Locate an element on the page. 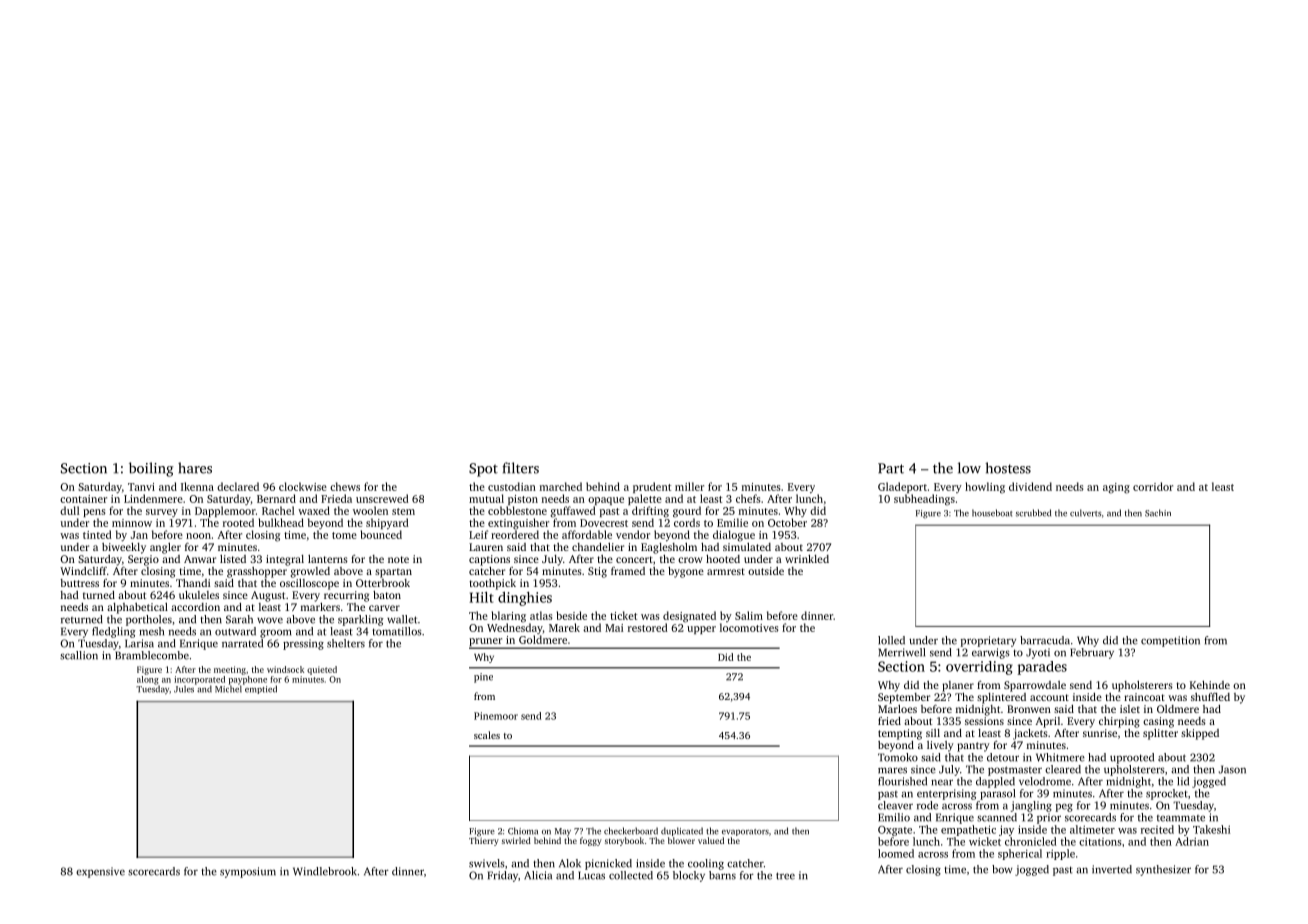 The width and height of the document is (1308, 924). Jules is located at coordinates (184, 689).
